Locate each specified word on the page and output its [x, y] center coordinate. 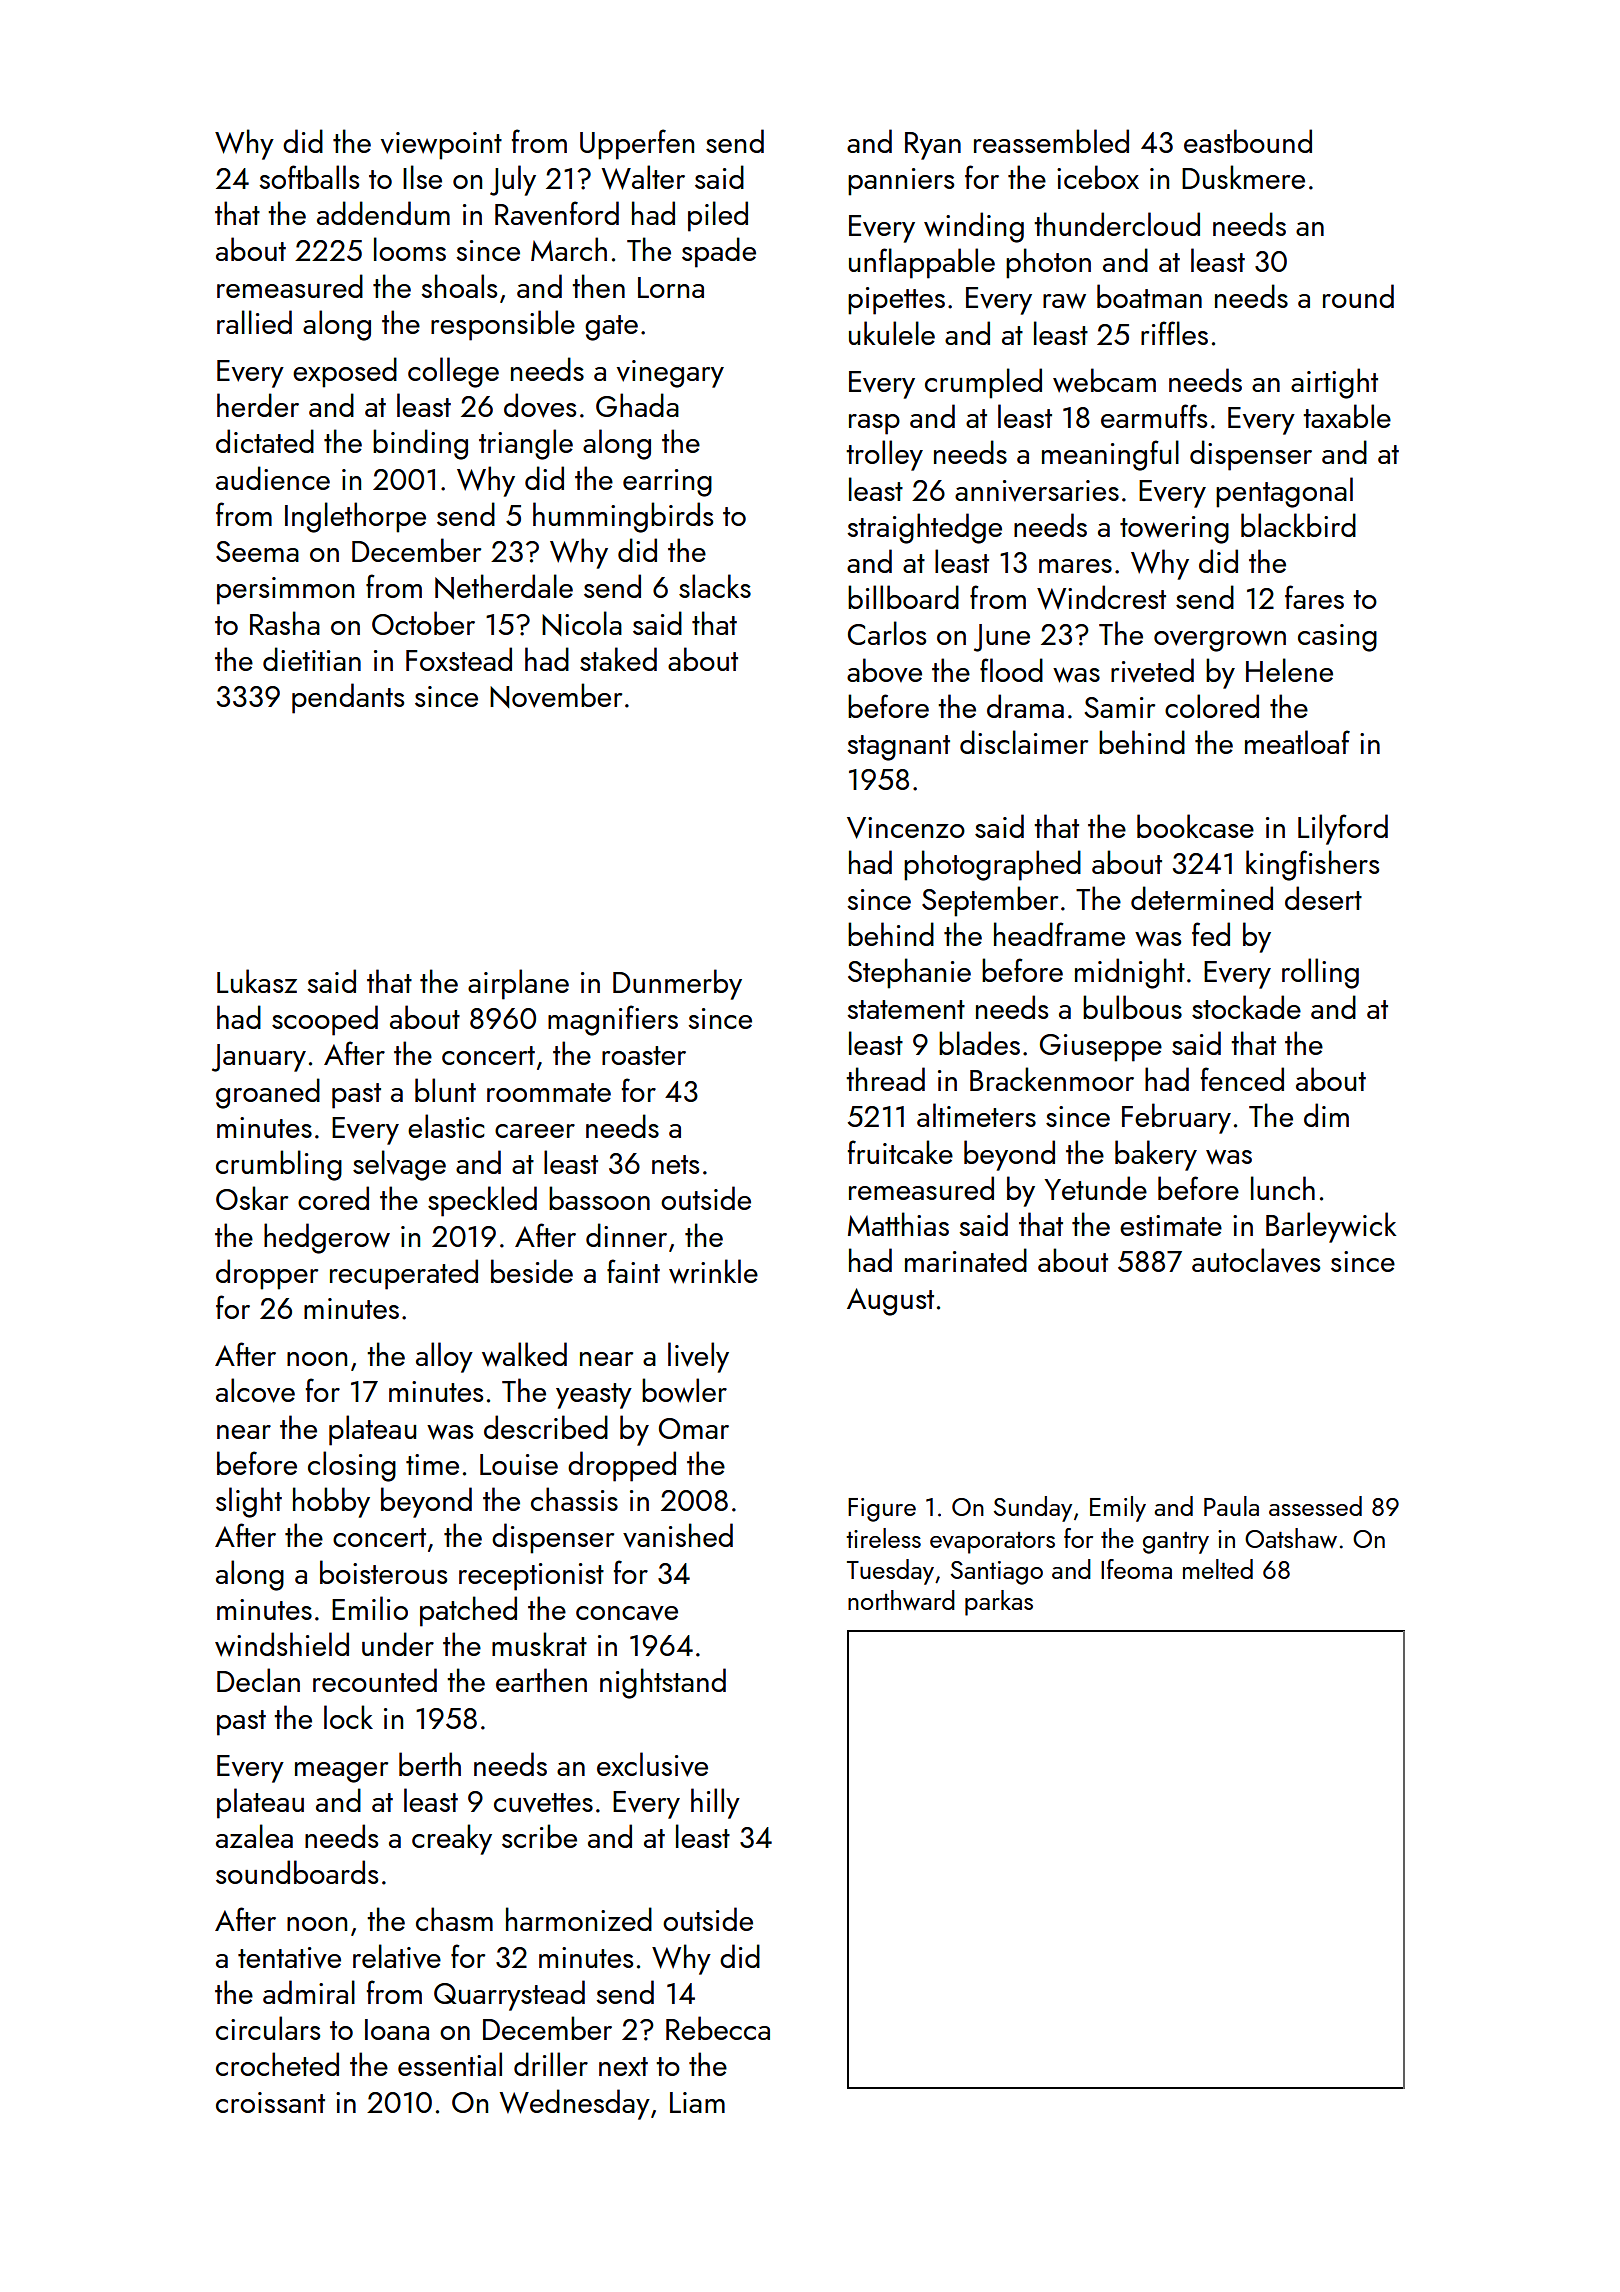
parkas [999, 1603]
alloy [444, 1357]
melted [1218, 1569]
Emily [1118, 1509]
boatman [1149, 296]
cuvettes [543, 1803]
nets [675, 1164]
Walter [643, 177]
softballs [309, 177]
